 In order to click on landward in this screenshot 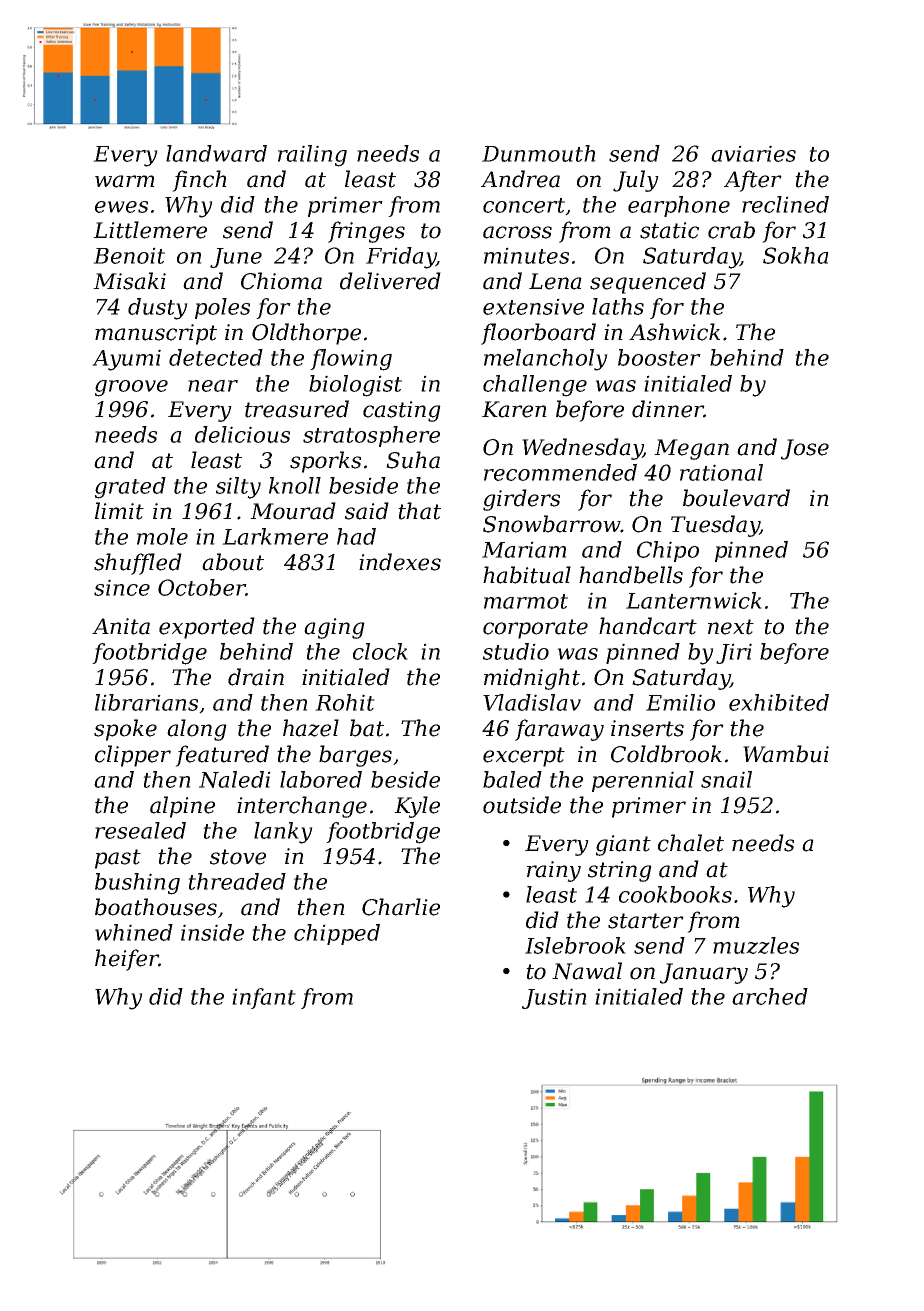, I will do `click(216, 153)`.
